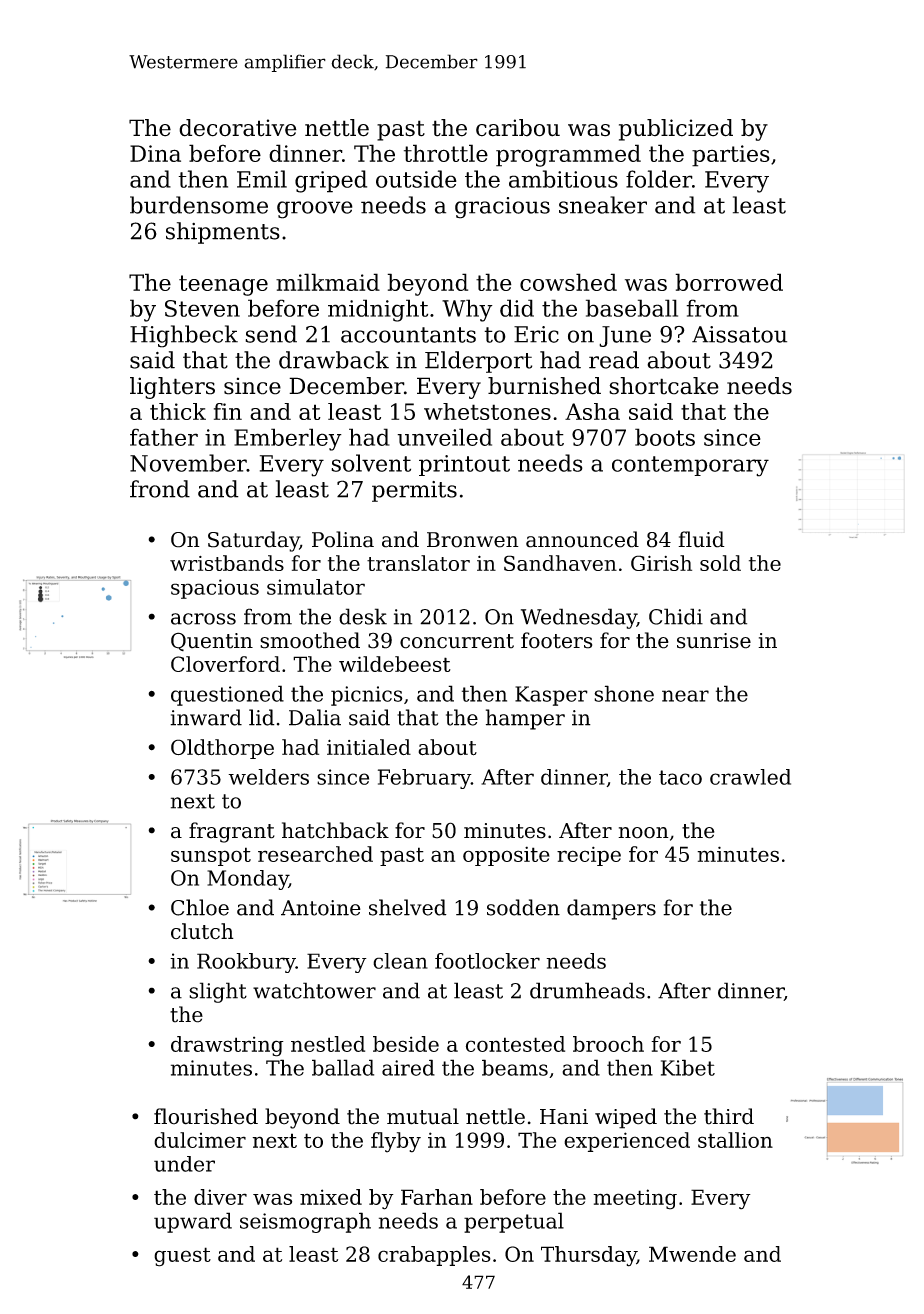 The height and width of the page is (1314, 924). I want to click on teenage, so click(223, 285).
